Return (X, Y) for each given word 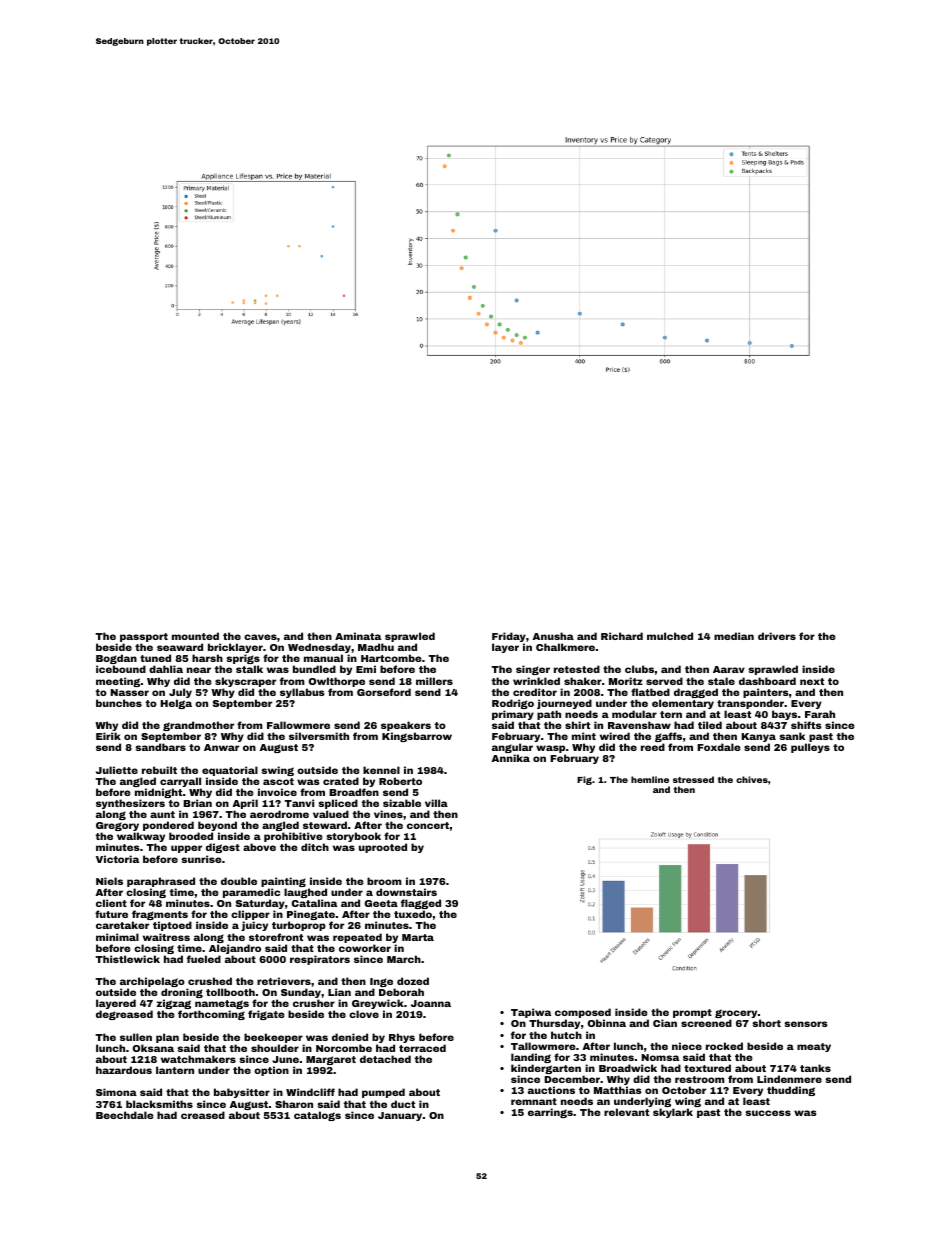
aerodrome (279, 814)
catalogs (317, 1116)
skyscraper (245, 682)
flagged (421, 905)
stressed (693, 779)
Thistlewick (127, 959)
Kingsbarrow (417, 737)
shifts (806, 725)
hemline (650, 779)
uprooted (383, 848)
